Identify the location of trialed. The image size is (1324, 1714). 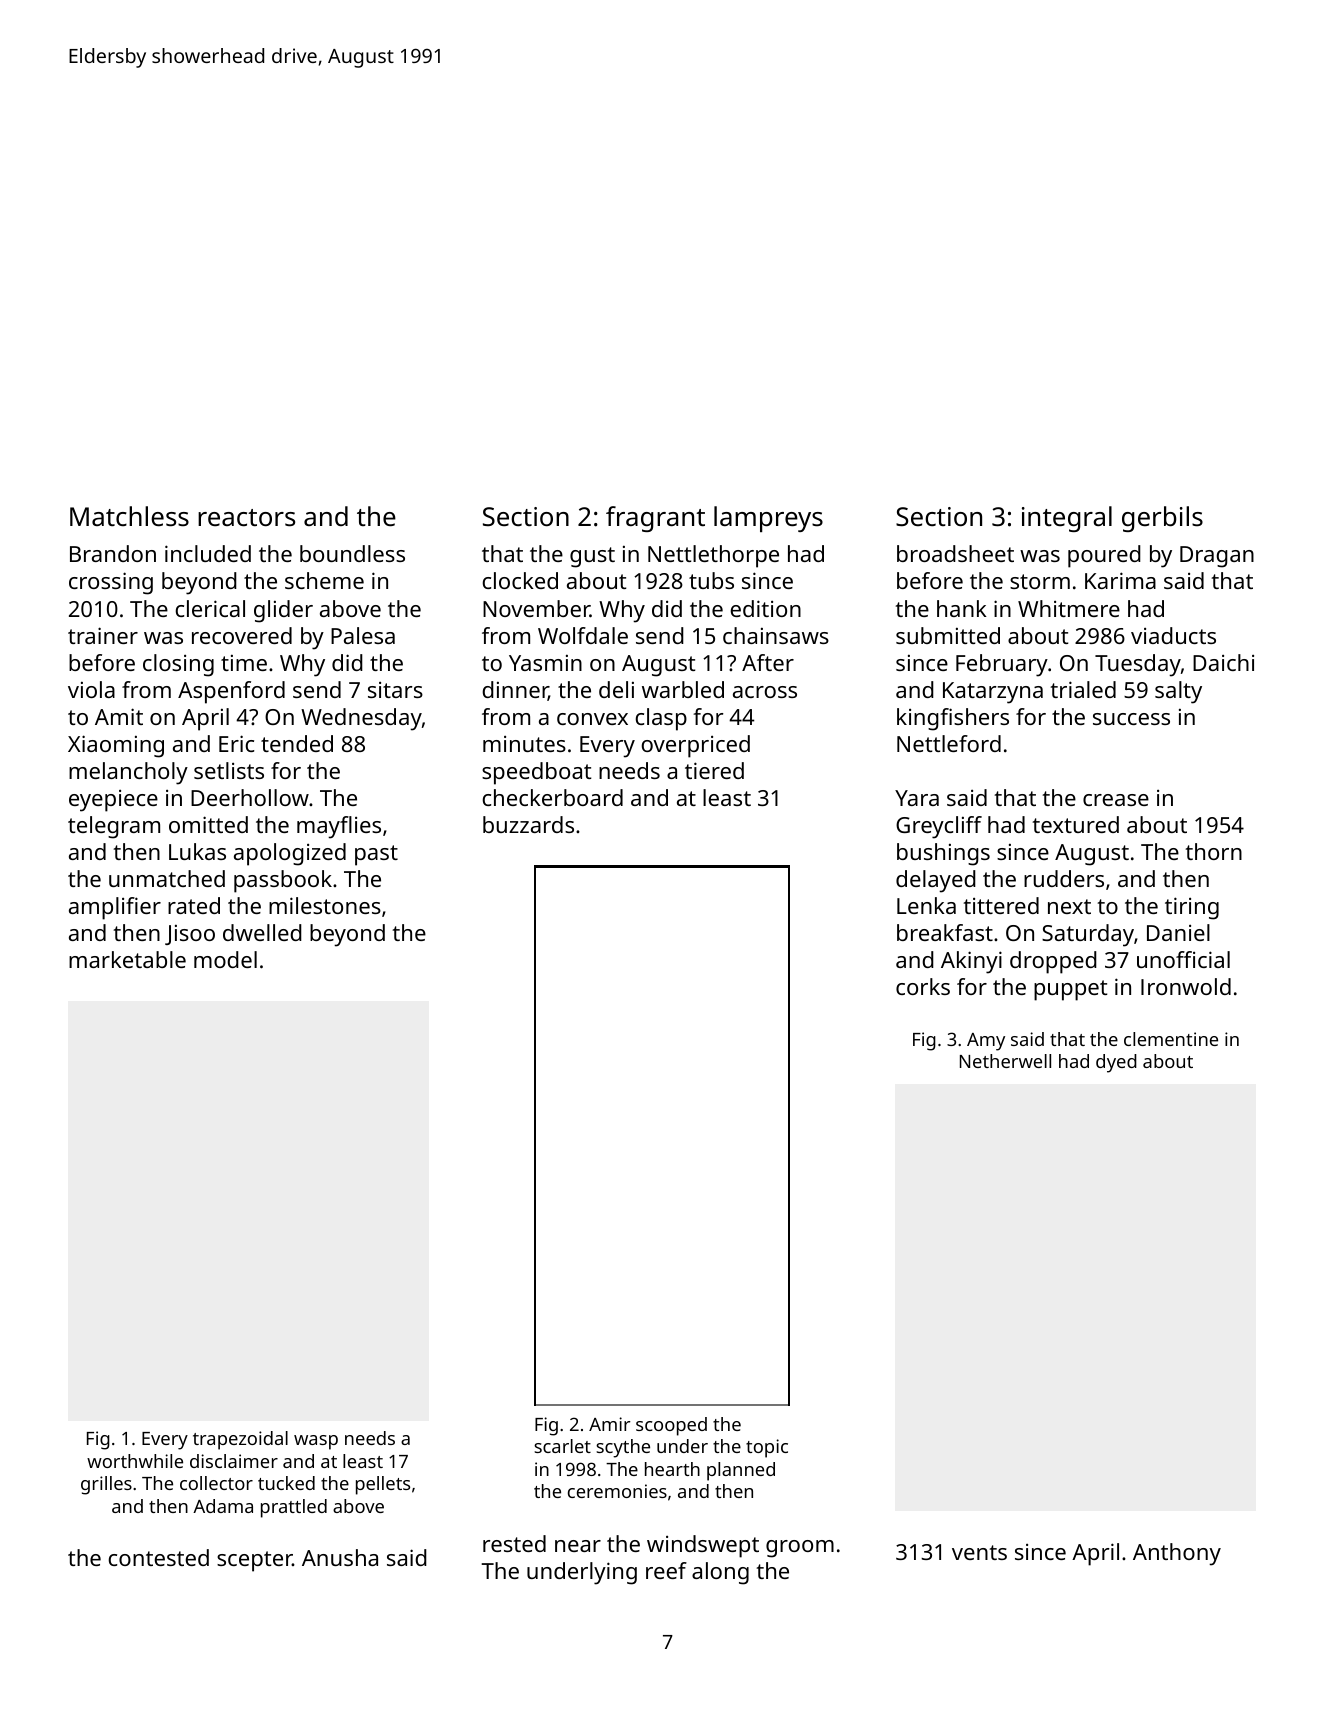
(1083, 689).
